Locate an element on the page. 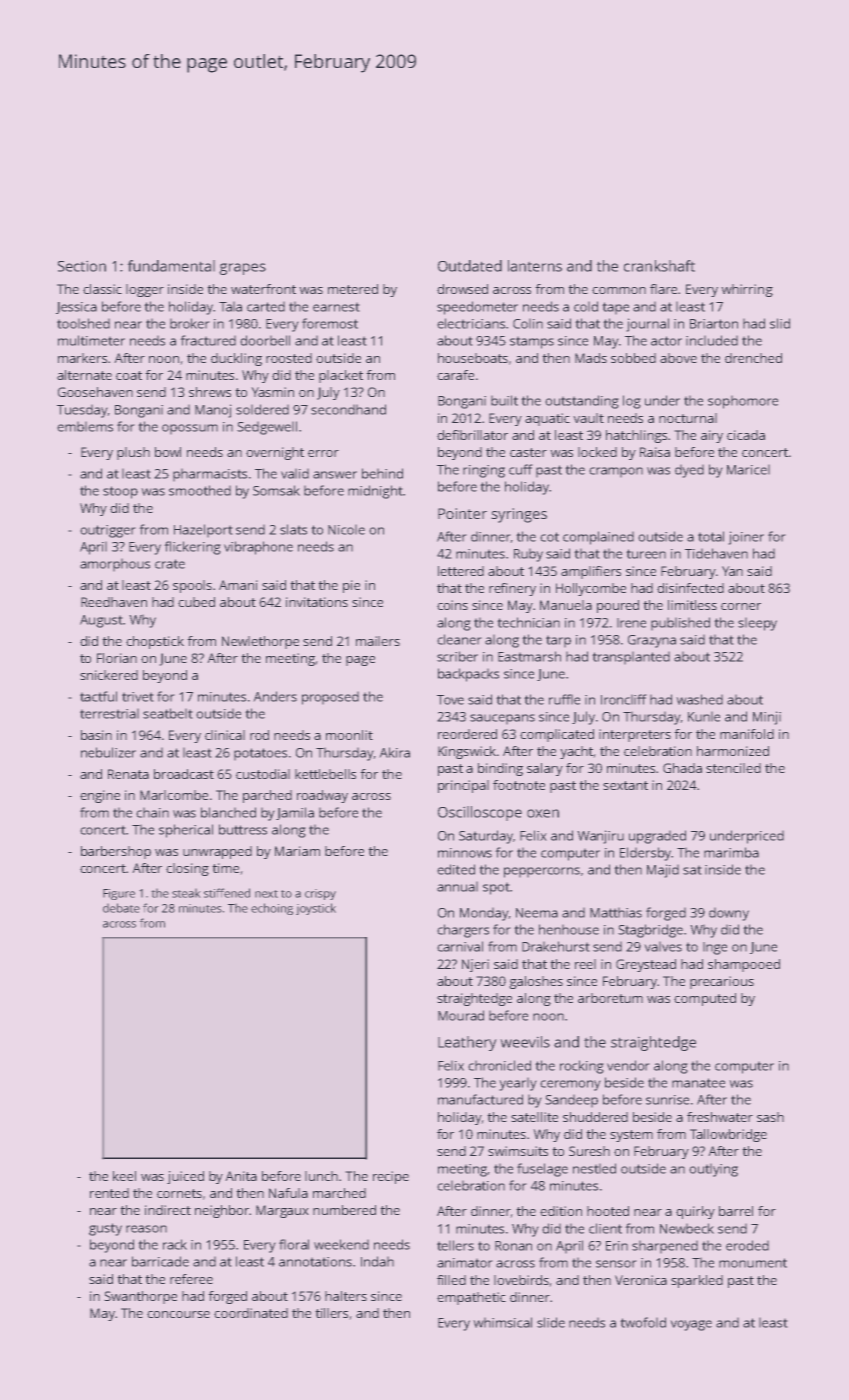 Image resolution: width=849 pixels, height=1400 pixels. marimba is located at coordinates (731, 852).
